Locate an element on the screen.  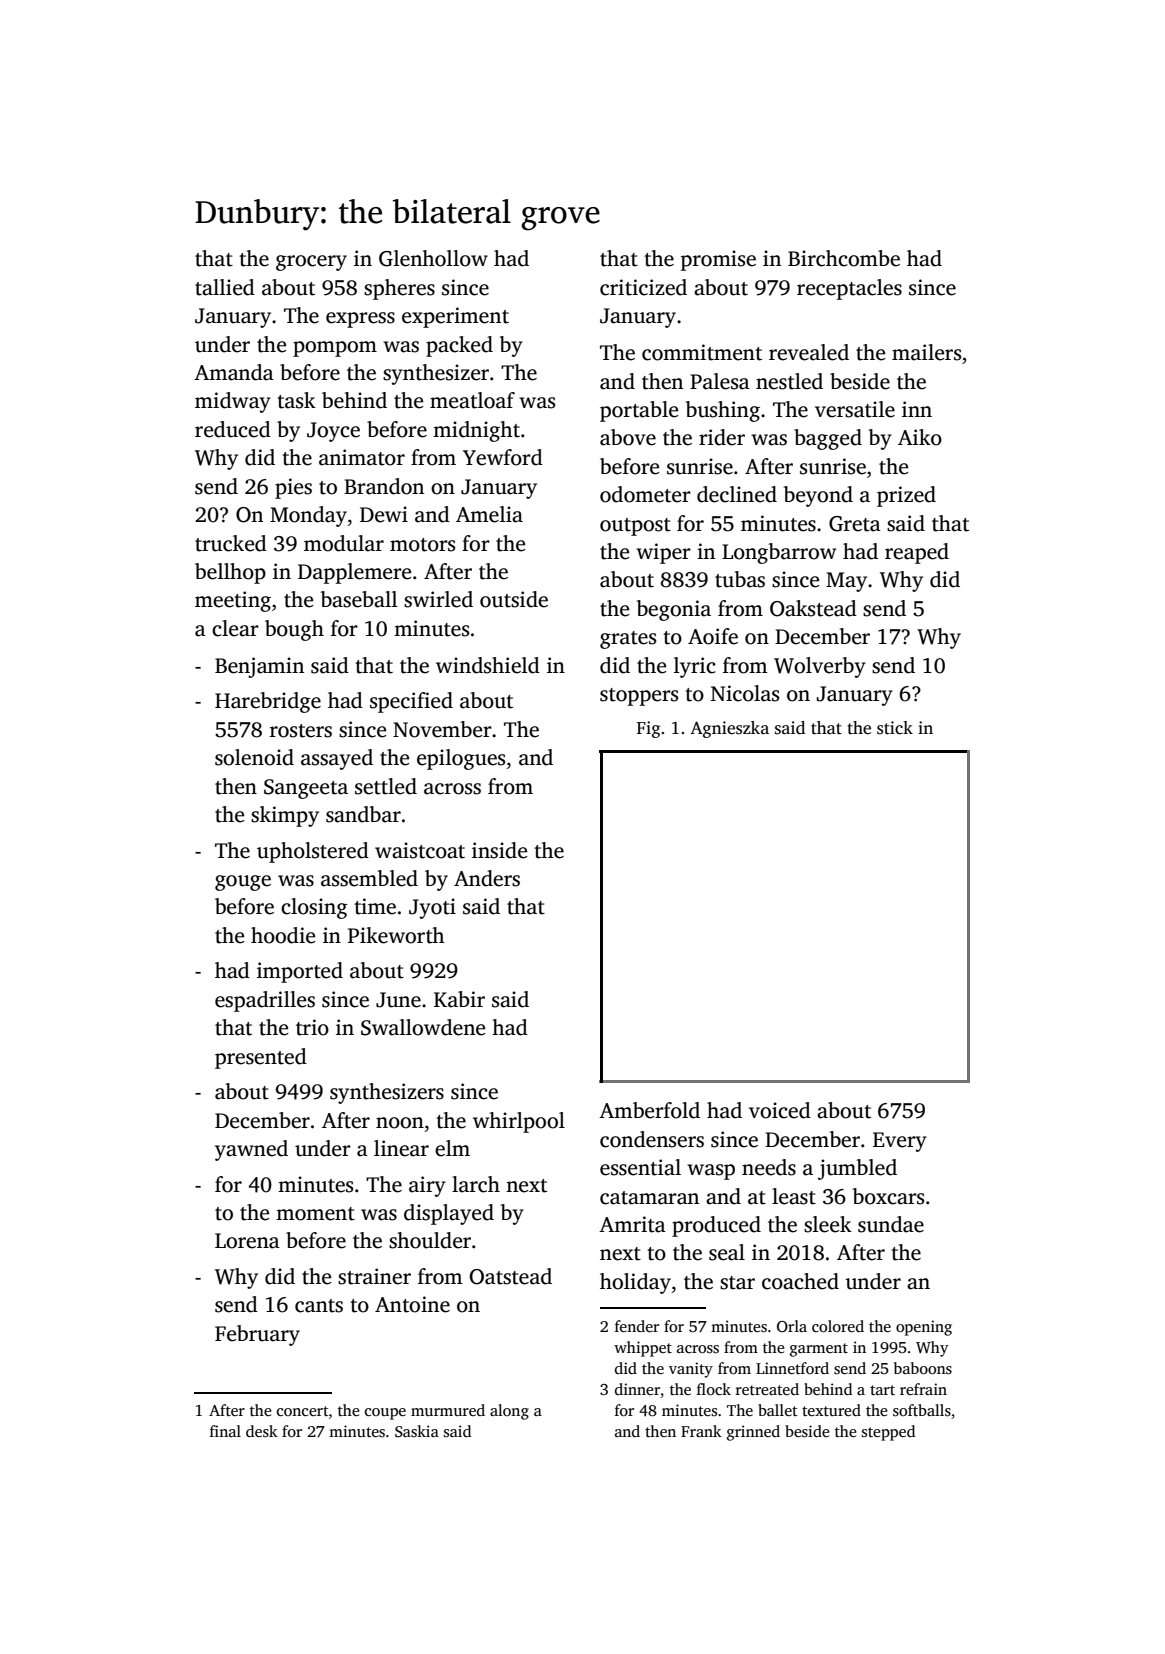
commitment is located at coordinates (702, 352).
